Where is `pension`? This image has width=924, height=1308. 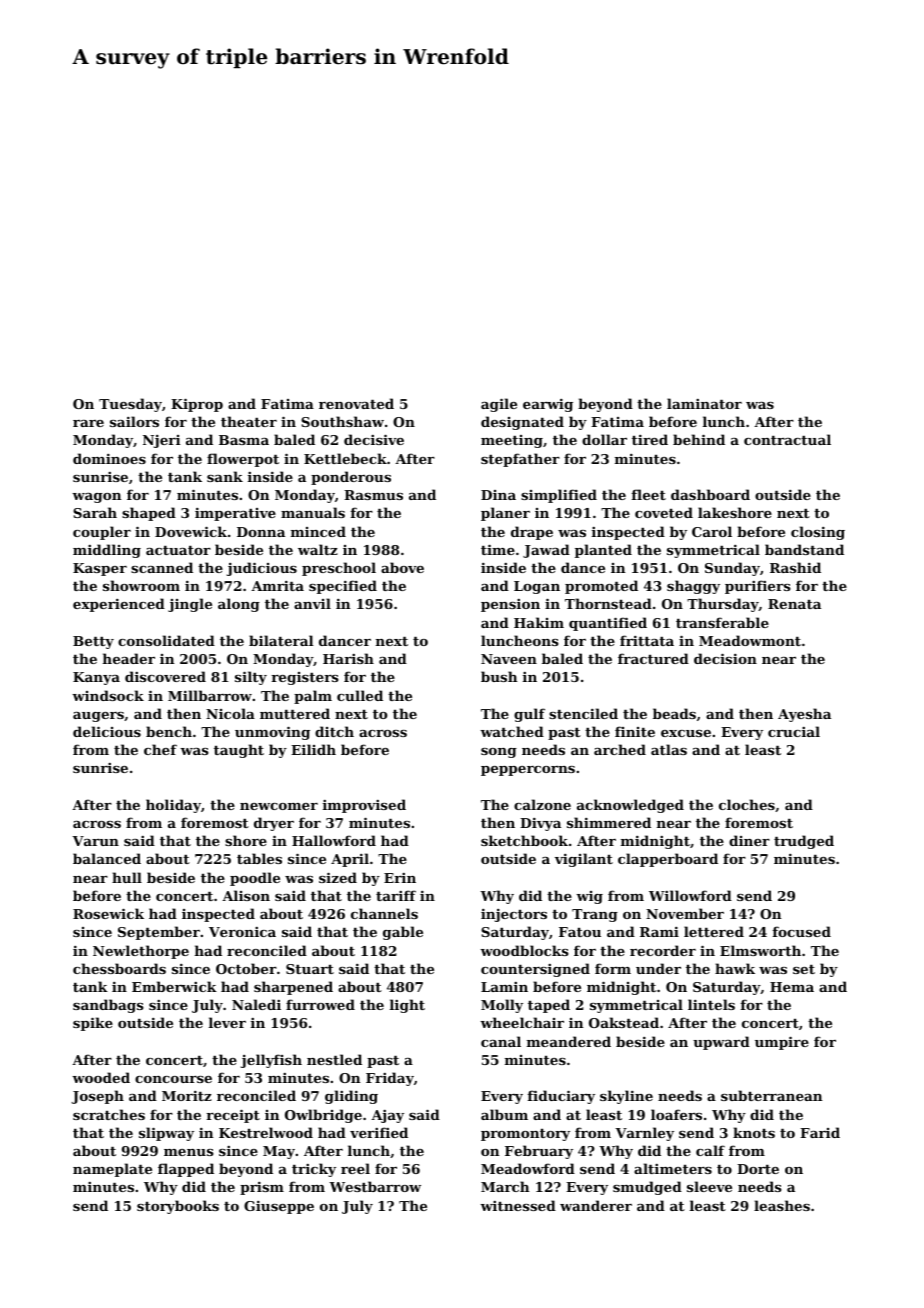 pension is located at coordinates (510, 605).
